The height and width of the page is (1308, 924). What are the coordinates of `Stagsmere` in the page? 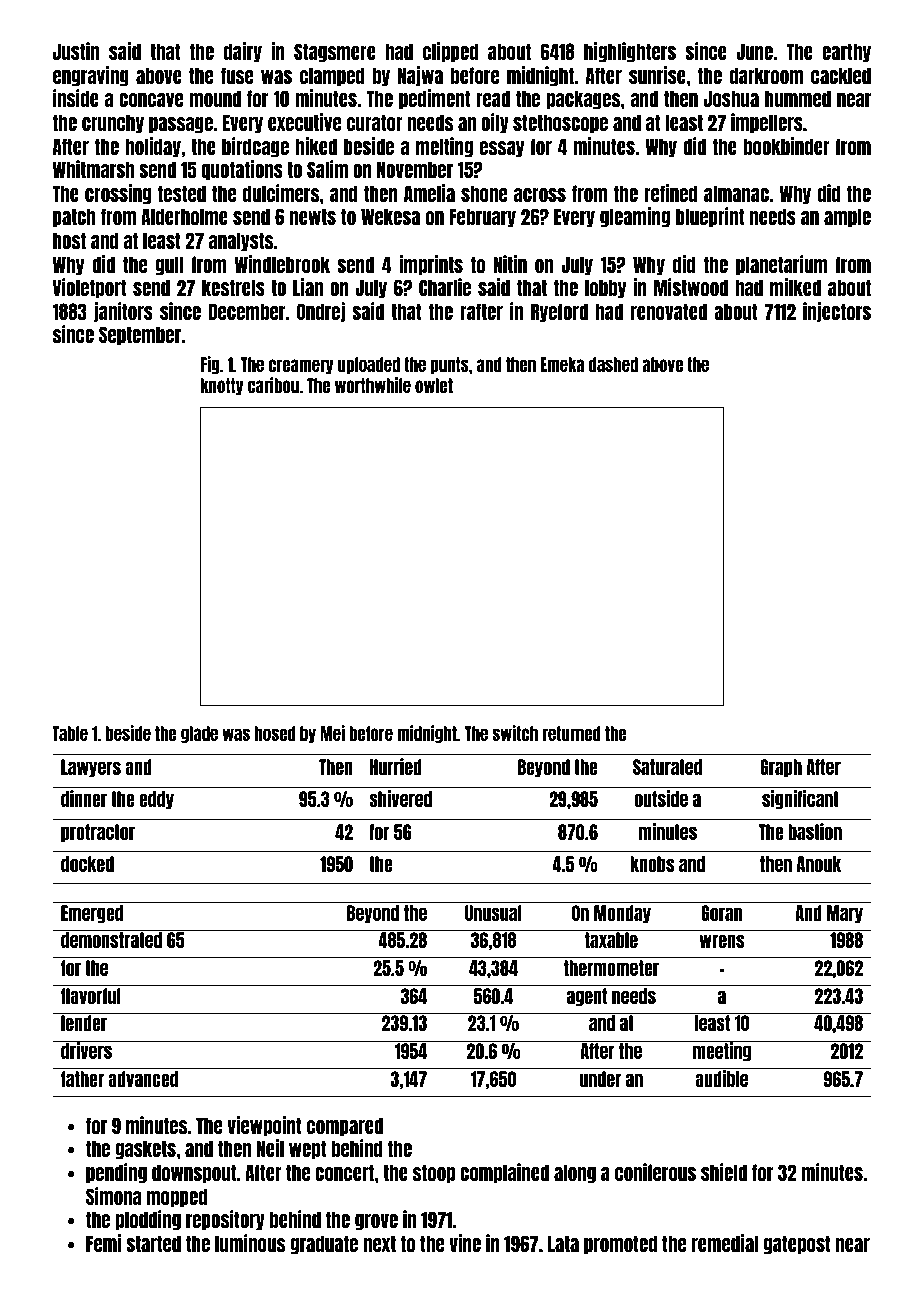 It's located at (335, 53).
